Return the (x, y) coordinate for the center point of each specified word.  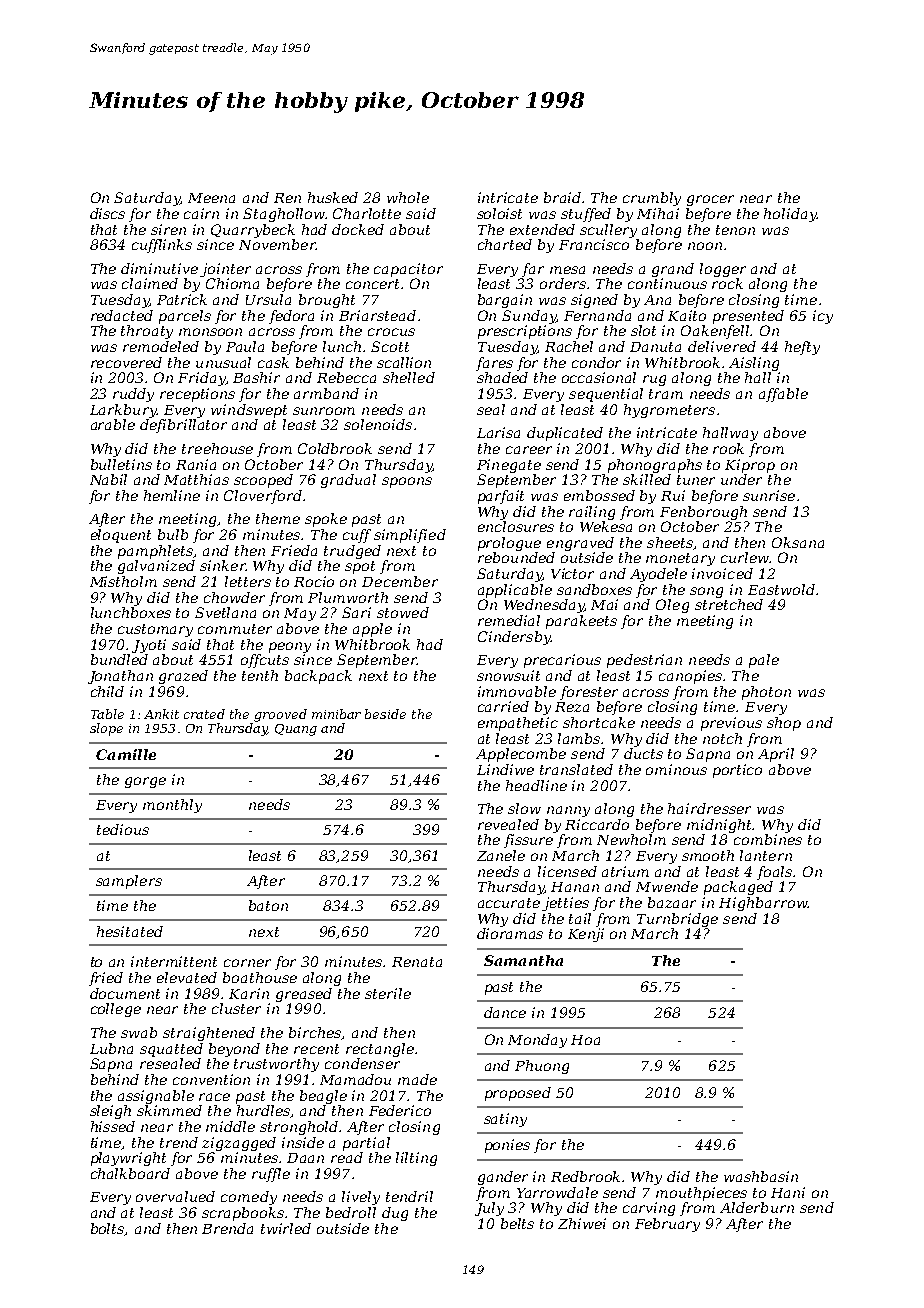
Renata (417, 962)
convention (211, 1079)
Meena (211, 198)
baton (268, 905)
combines (768, 839)
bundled (119, 659)
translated (576, 769)
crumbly (652, 199)
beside (385, 714)
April (776, 755)
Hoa (585, 1040)
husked (333, 197)
